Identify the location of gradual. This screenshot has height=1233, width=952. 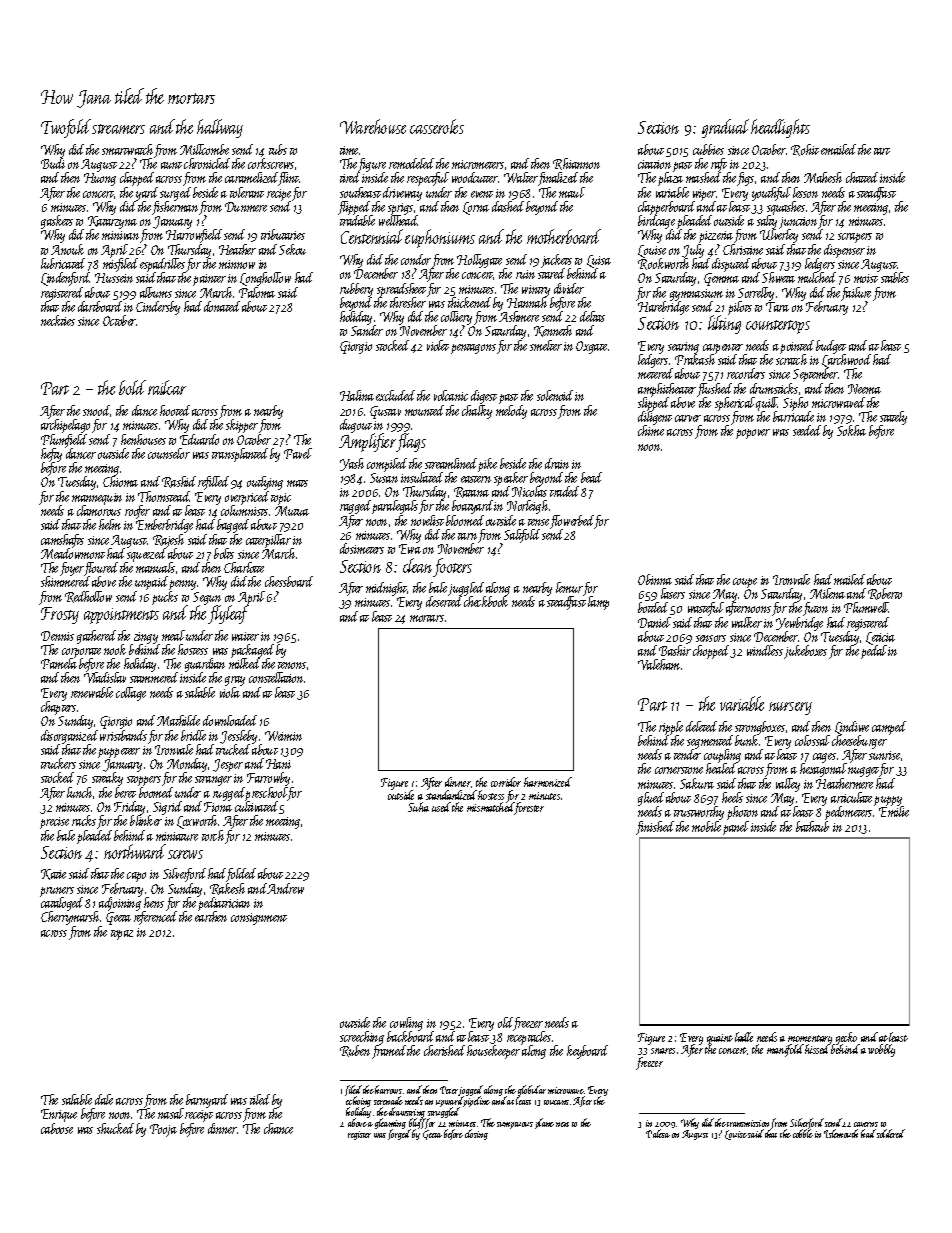
(725, 128).
